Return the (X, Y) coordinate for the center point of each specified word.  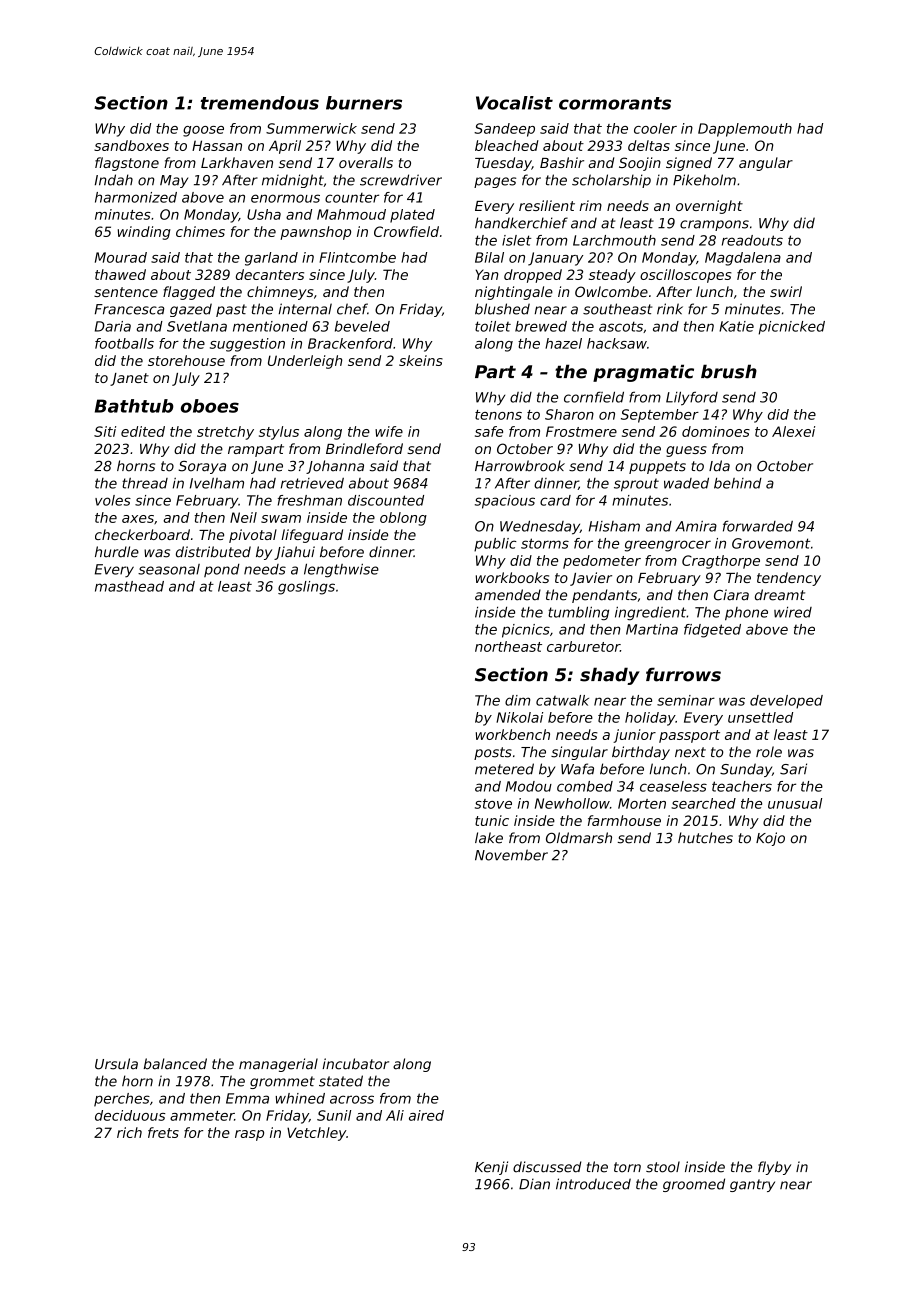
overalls (366, 162)
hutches (705, 838)
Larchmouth (614, 240)
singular (579, 753)
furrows (683, 674)
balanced (175, 1064)
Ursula (116, 1064)
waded (686, 483)
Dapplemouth (745, 130)
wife (389, 431)
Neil (243, 517)
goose (203, 131)
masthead (129, 586)
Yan (487, 274)
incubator (355, 1064)
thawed (120, 274)
